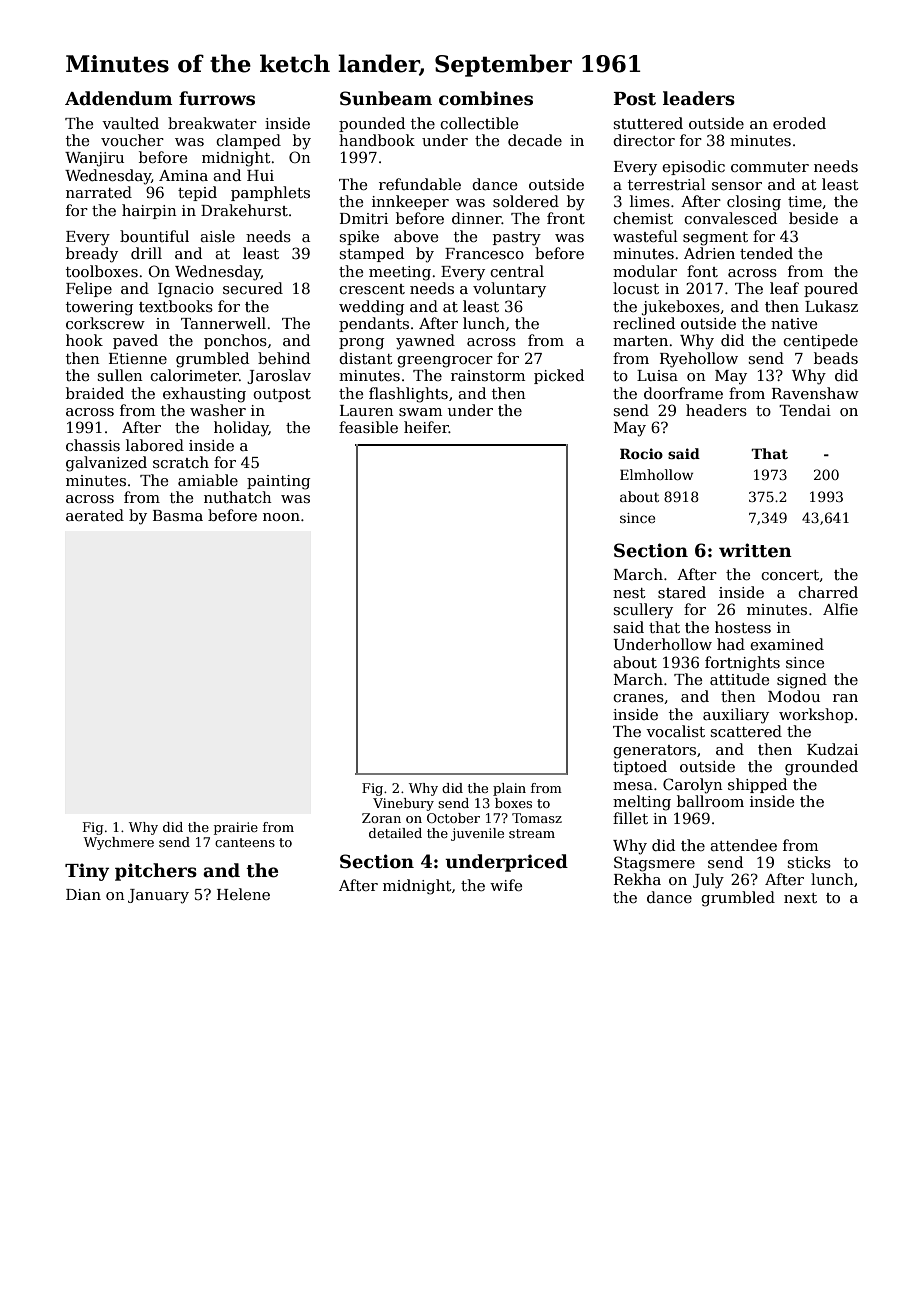 This image has height=1308, width=924. Describe the element at coordinates (235, 341) in the image. I see `ponchos` at that location.
